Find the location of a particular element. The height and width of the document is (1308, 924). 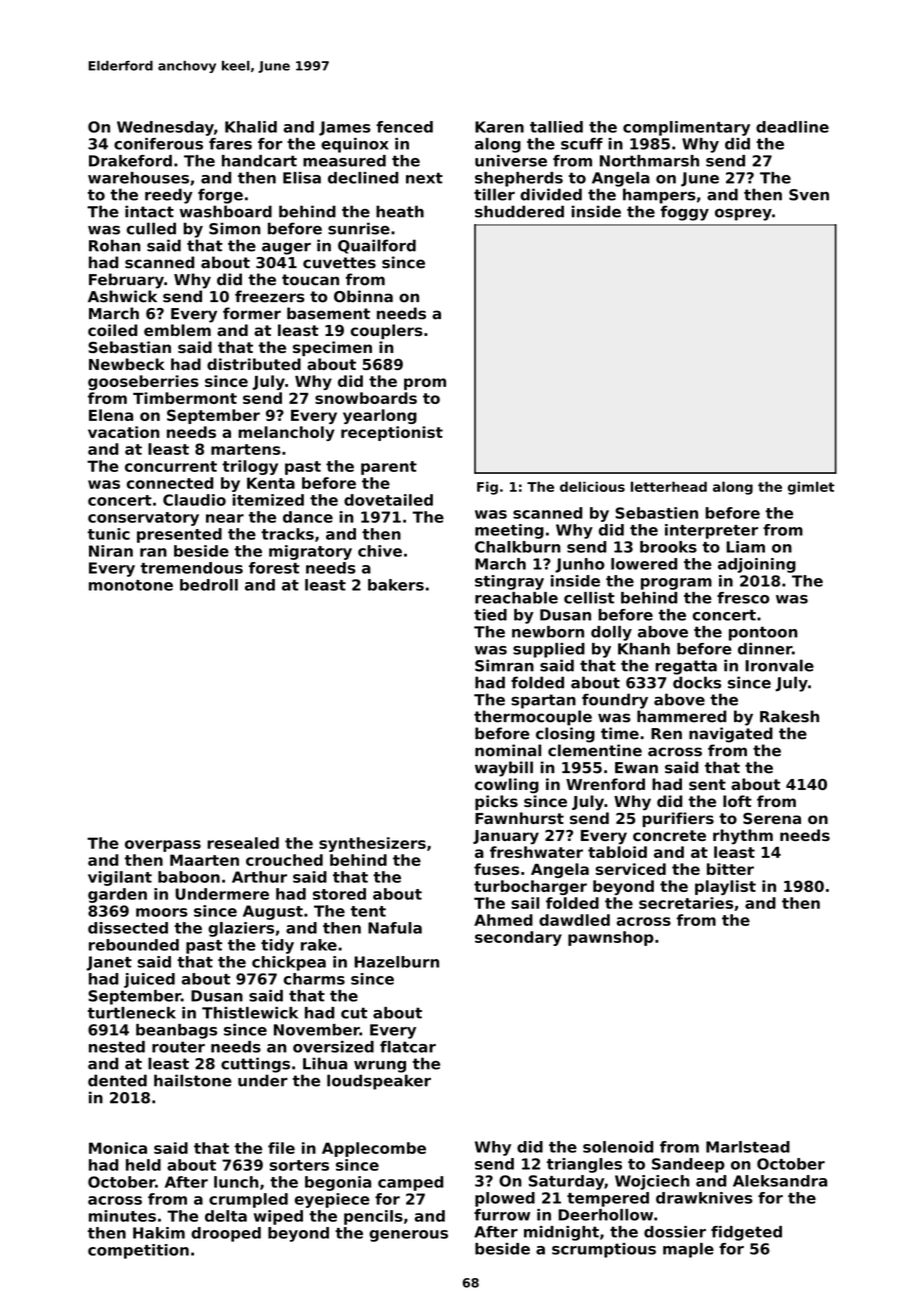

monotone is located at coordinates (131, 585).
